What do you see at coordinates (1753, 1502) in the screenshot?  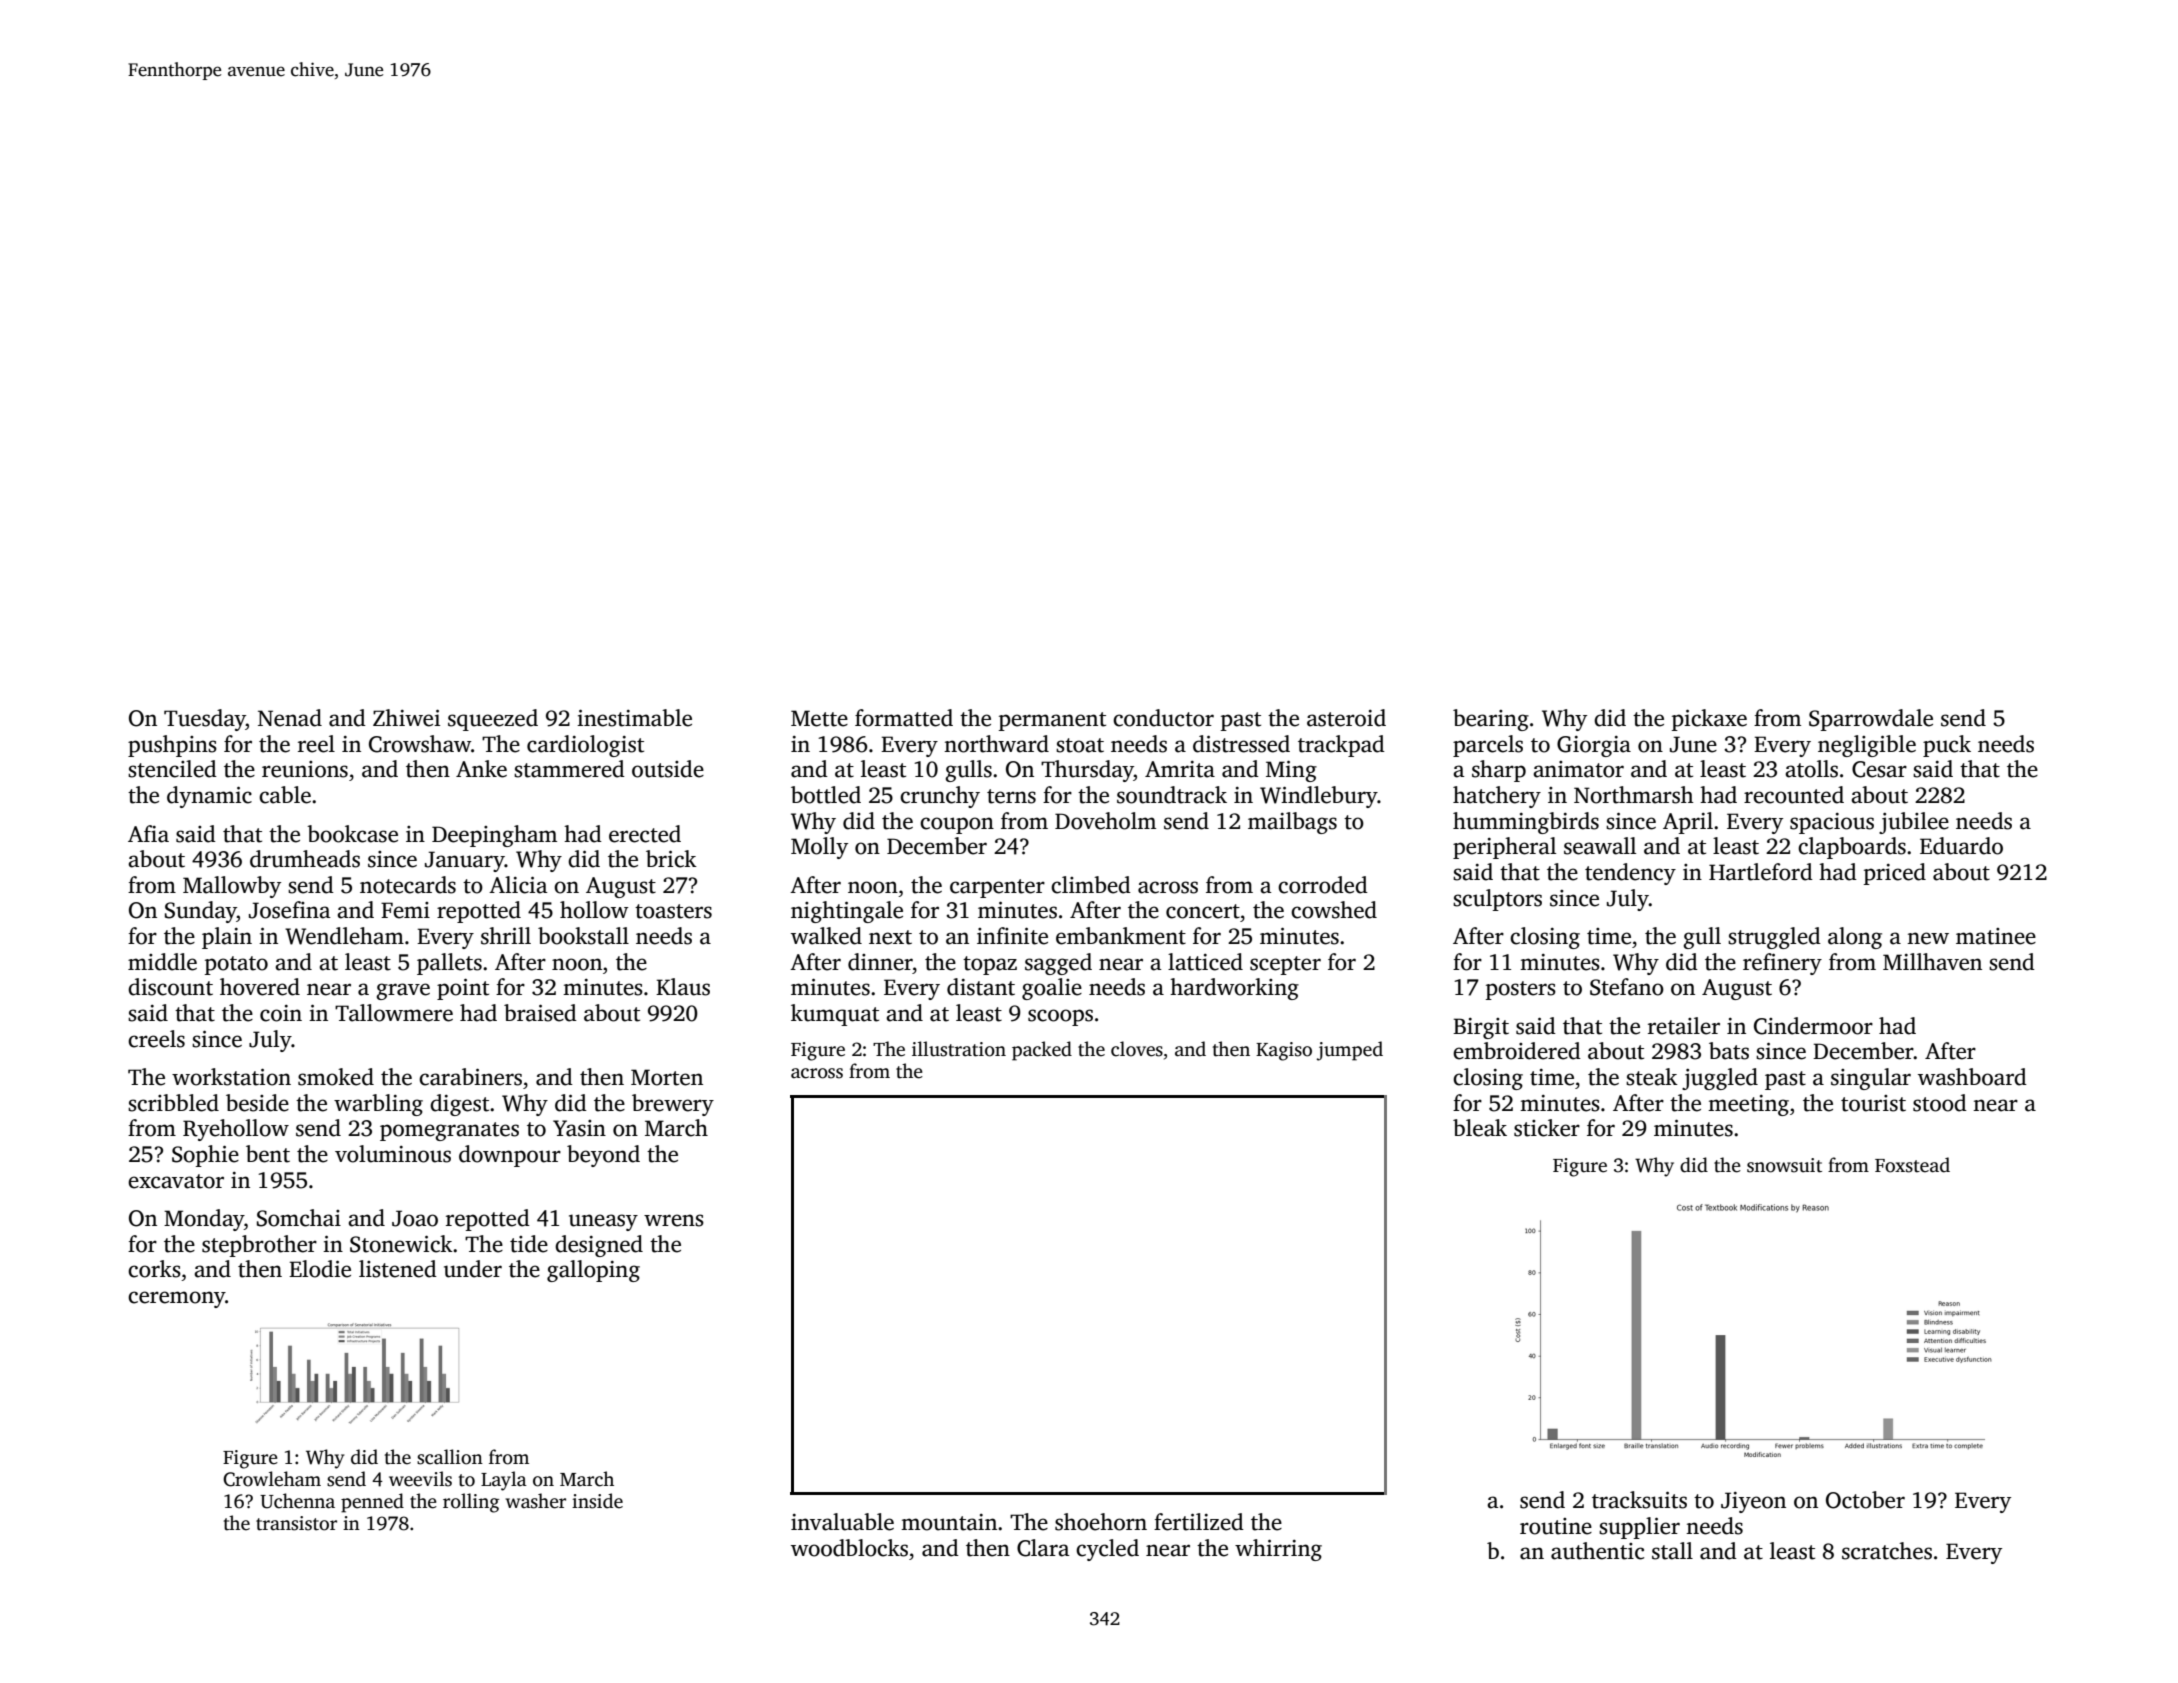 I see `Jiyeon` at bounding box center [1753, 1502].
